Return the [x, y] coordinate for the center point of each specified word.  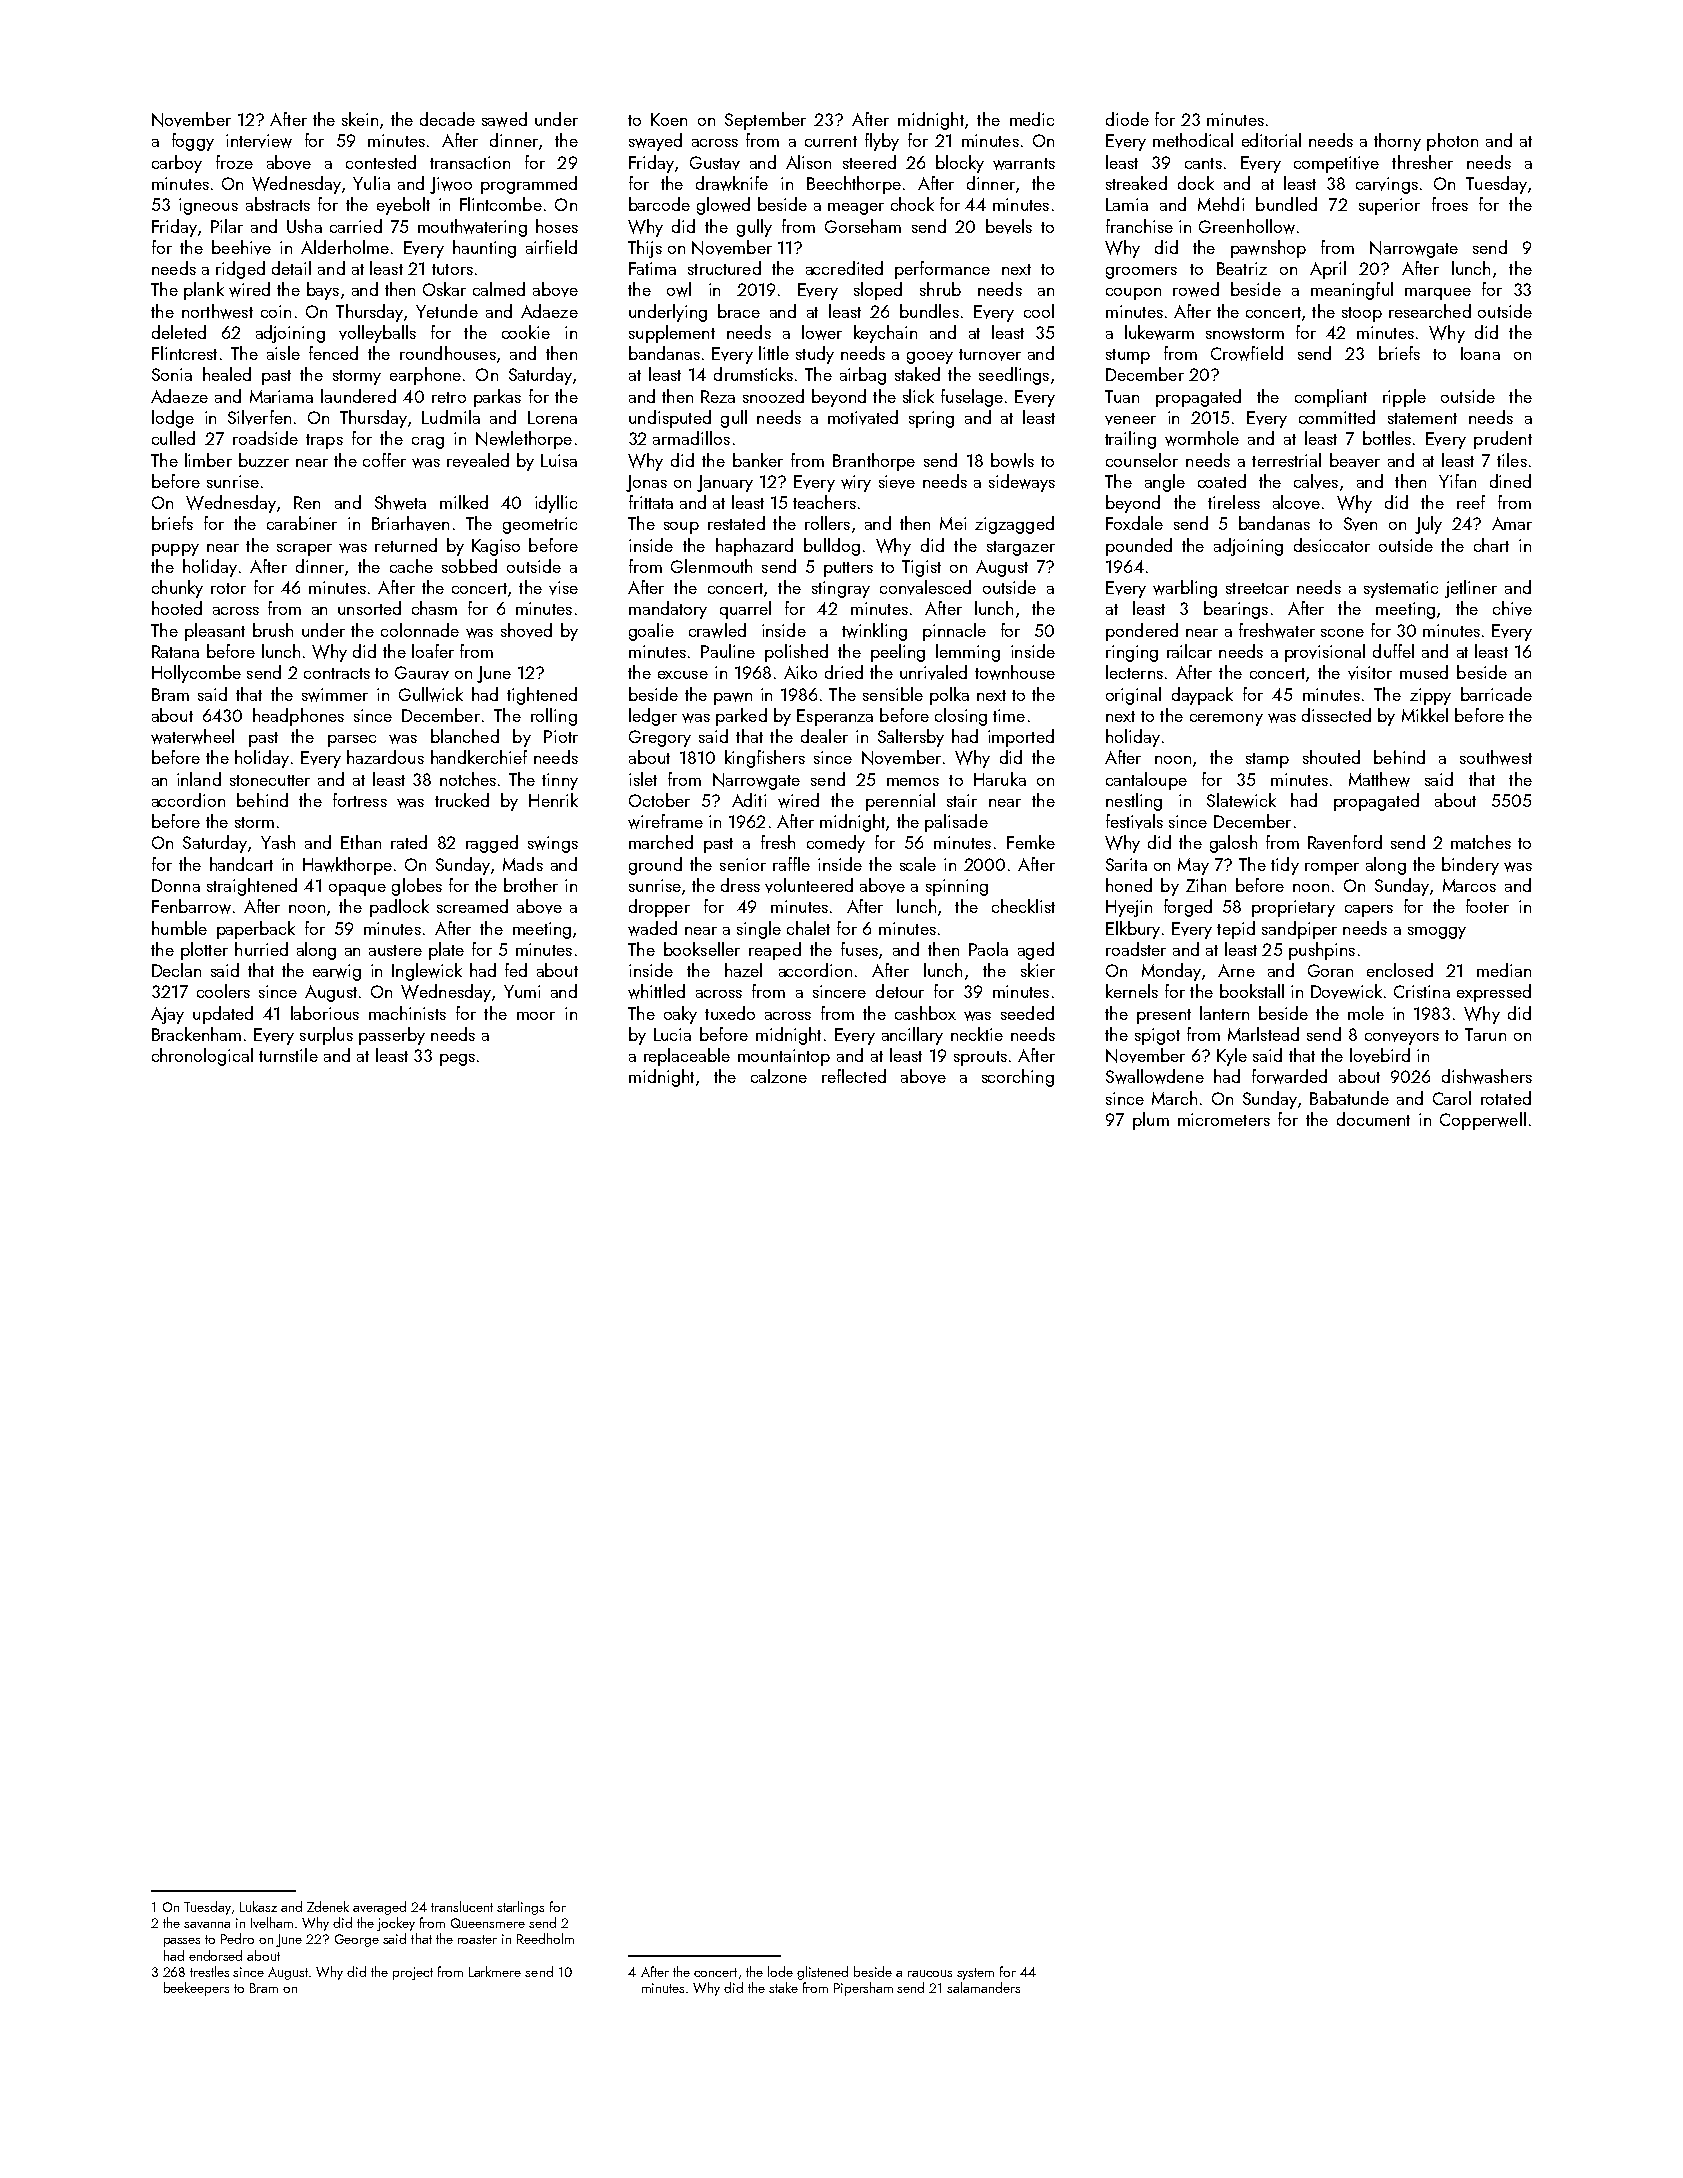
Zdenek [328, 1906]
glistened [822, 1973]
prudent [1503, 440]
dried [844, 672]
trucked [462, 800]
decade [447, 119]
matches [1481, 842]
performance [942, 270]
